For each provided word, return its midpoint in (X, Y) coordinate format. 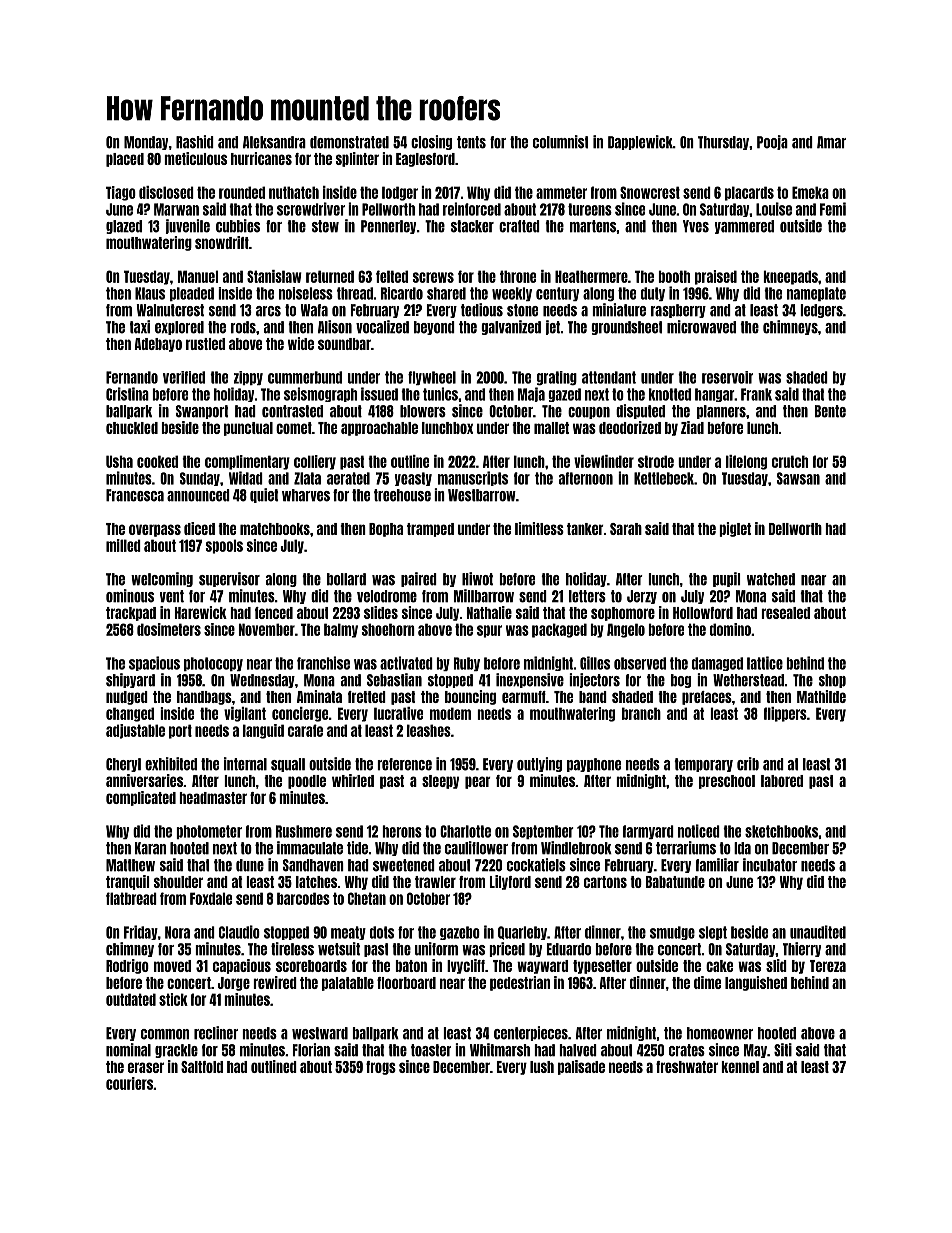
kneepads (790, 277)
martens (593, 226)
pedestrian (520, 983)
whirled (353, 780)
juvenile (188, 226)
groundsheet (626, 328)
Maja (531, 394)
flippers (785, 714)
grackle (176, 1051)
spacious (154, 663)
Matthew (130, 865)
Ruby (467, 664)
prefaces (707, 698)
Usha (119, 461)
